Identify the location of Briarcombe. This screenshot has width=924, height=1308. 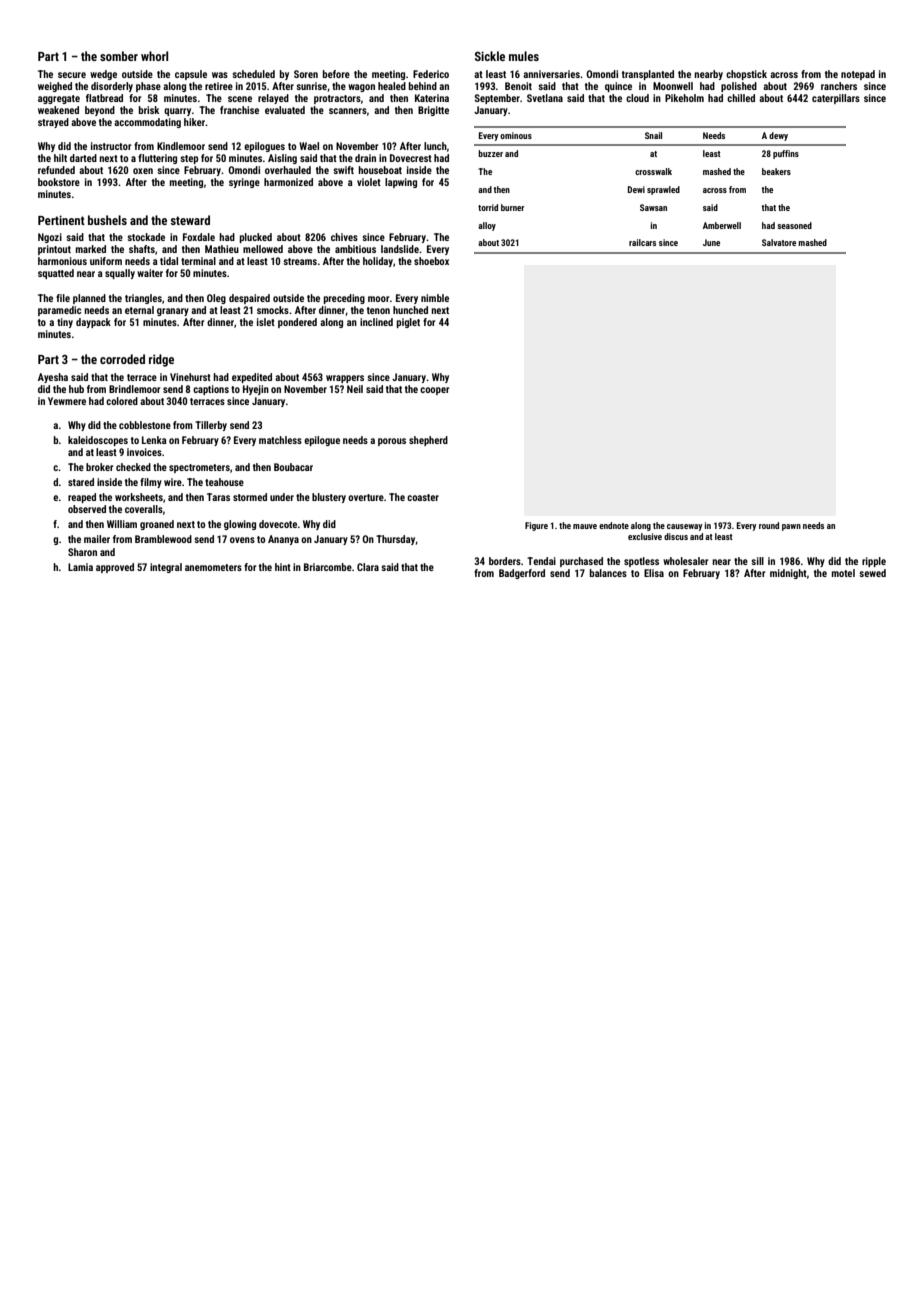
(328, 567).
